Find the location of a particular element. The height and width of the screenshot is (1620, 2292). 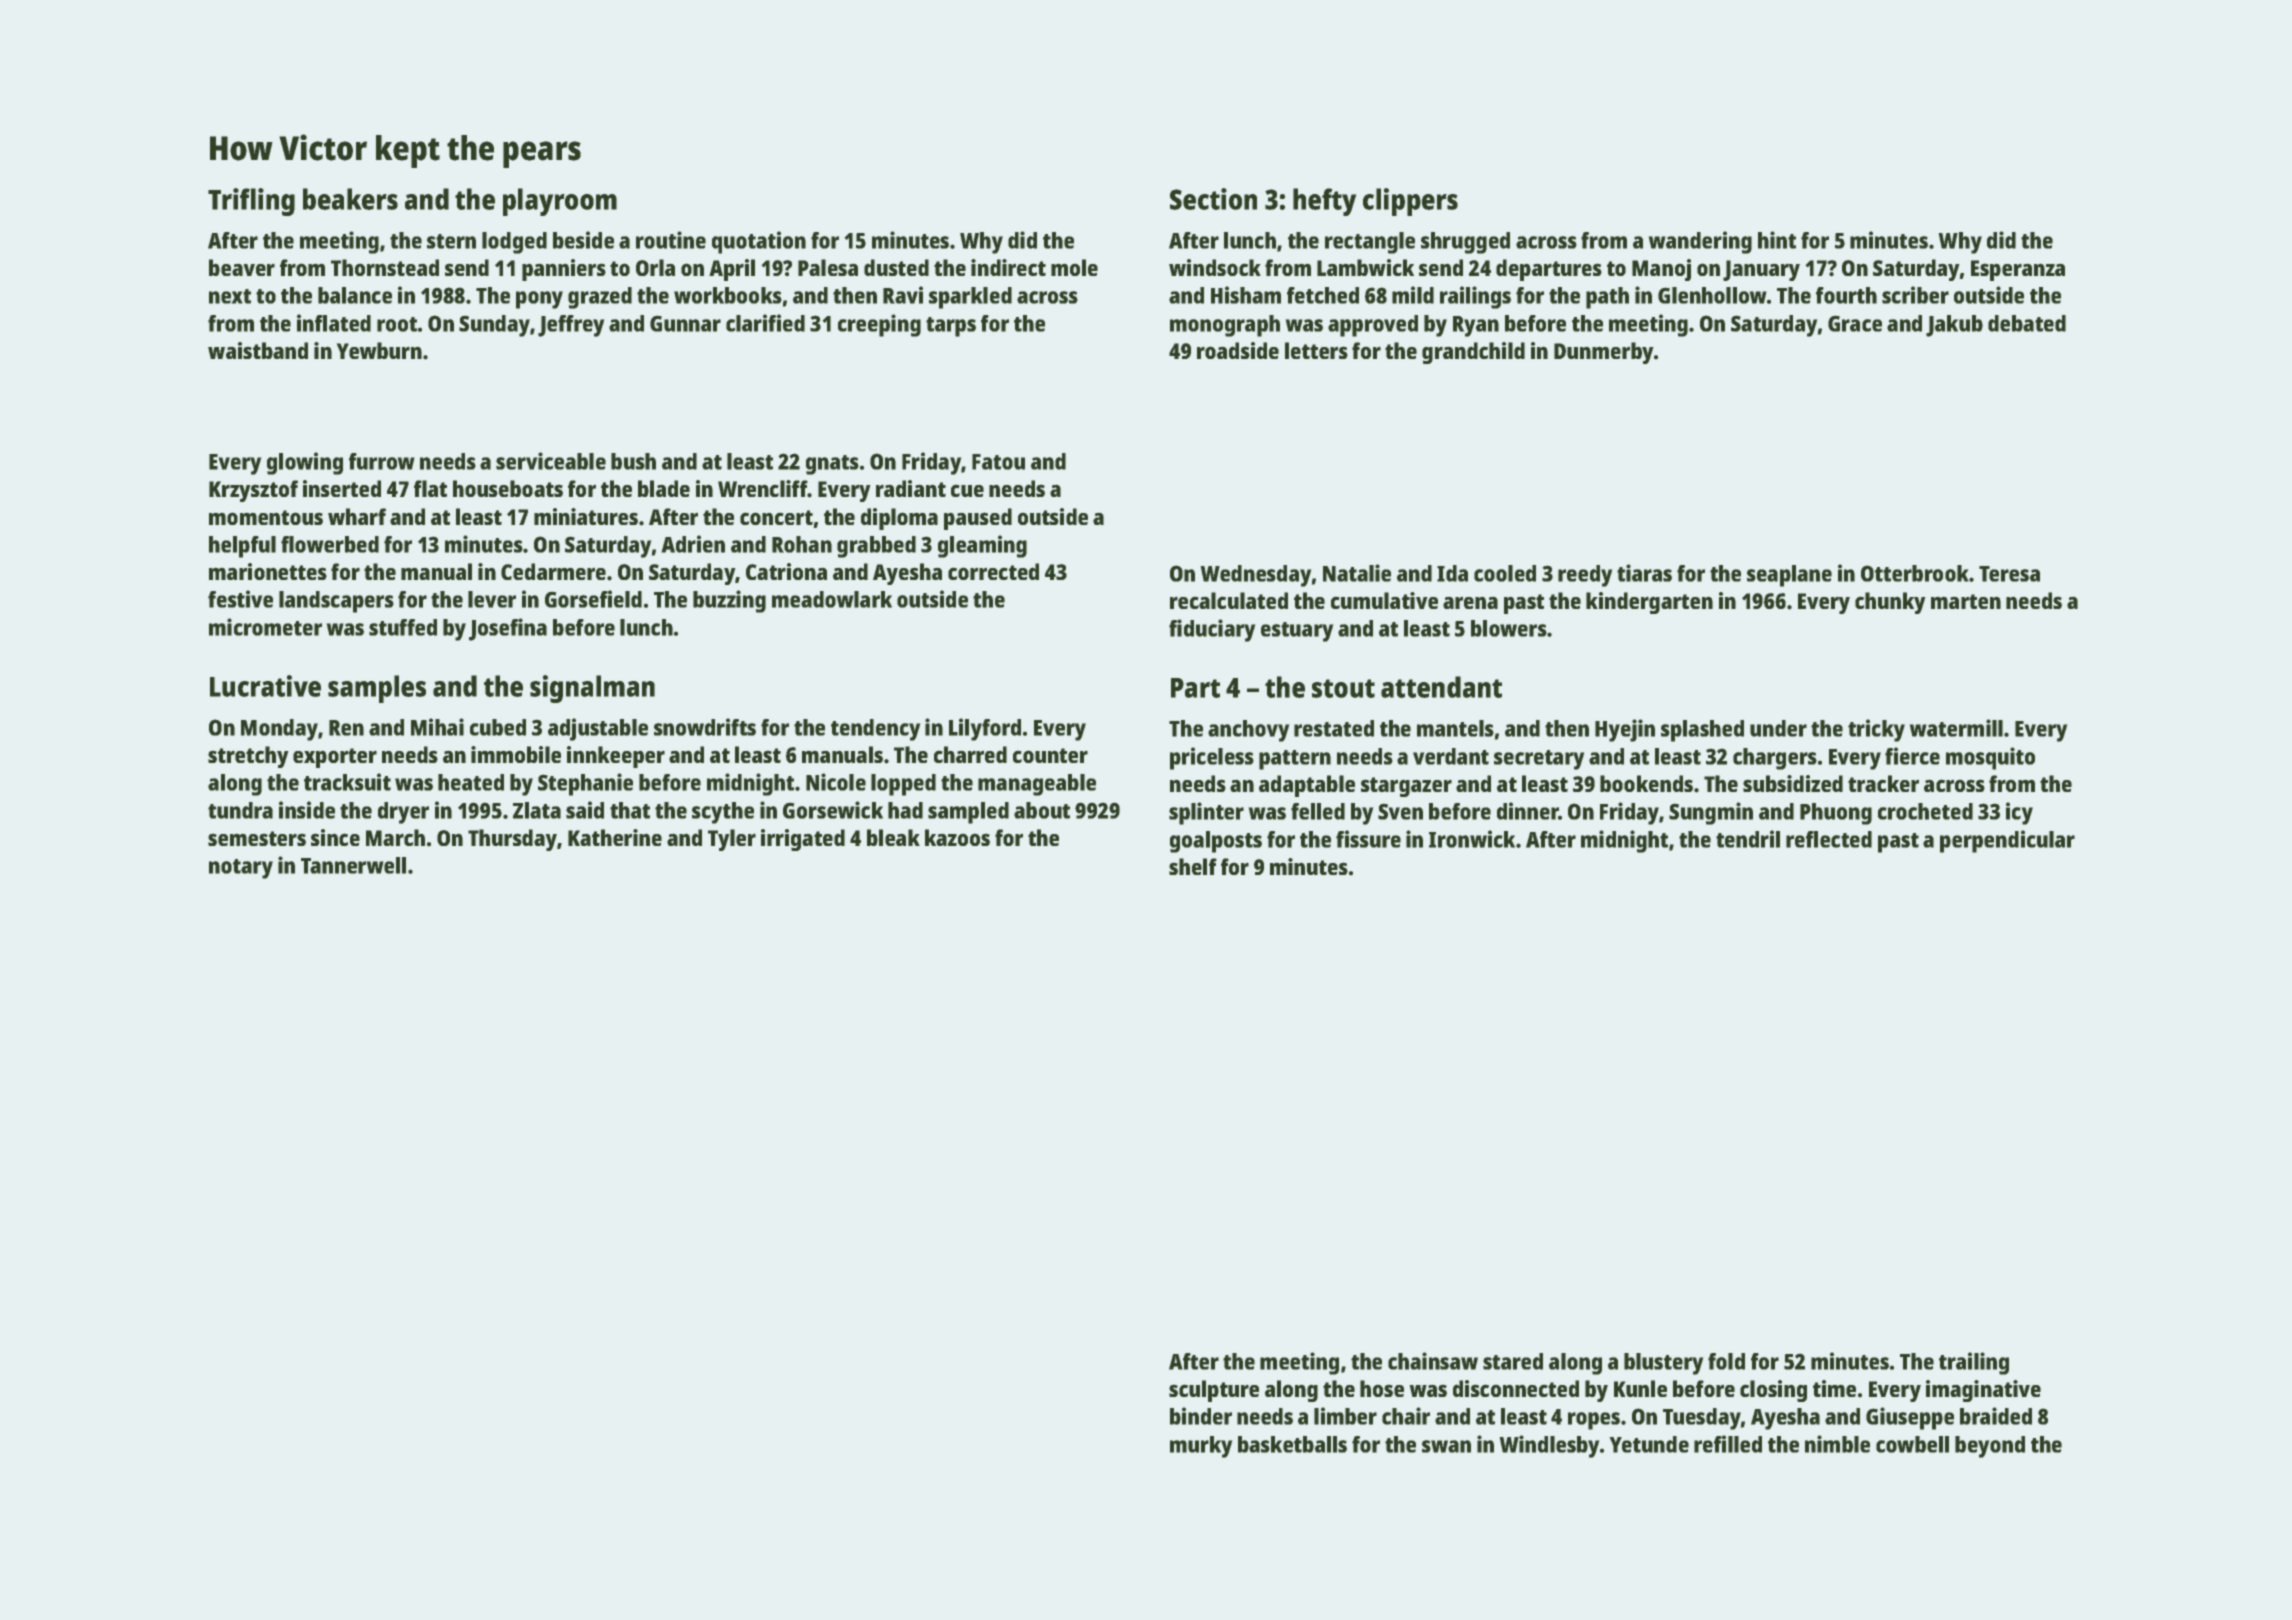

Esperanza is located at coordinates (2018, 270).
